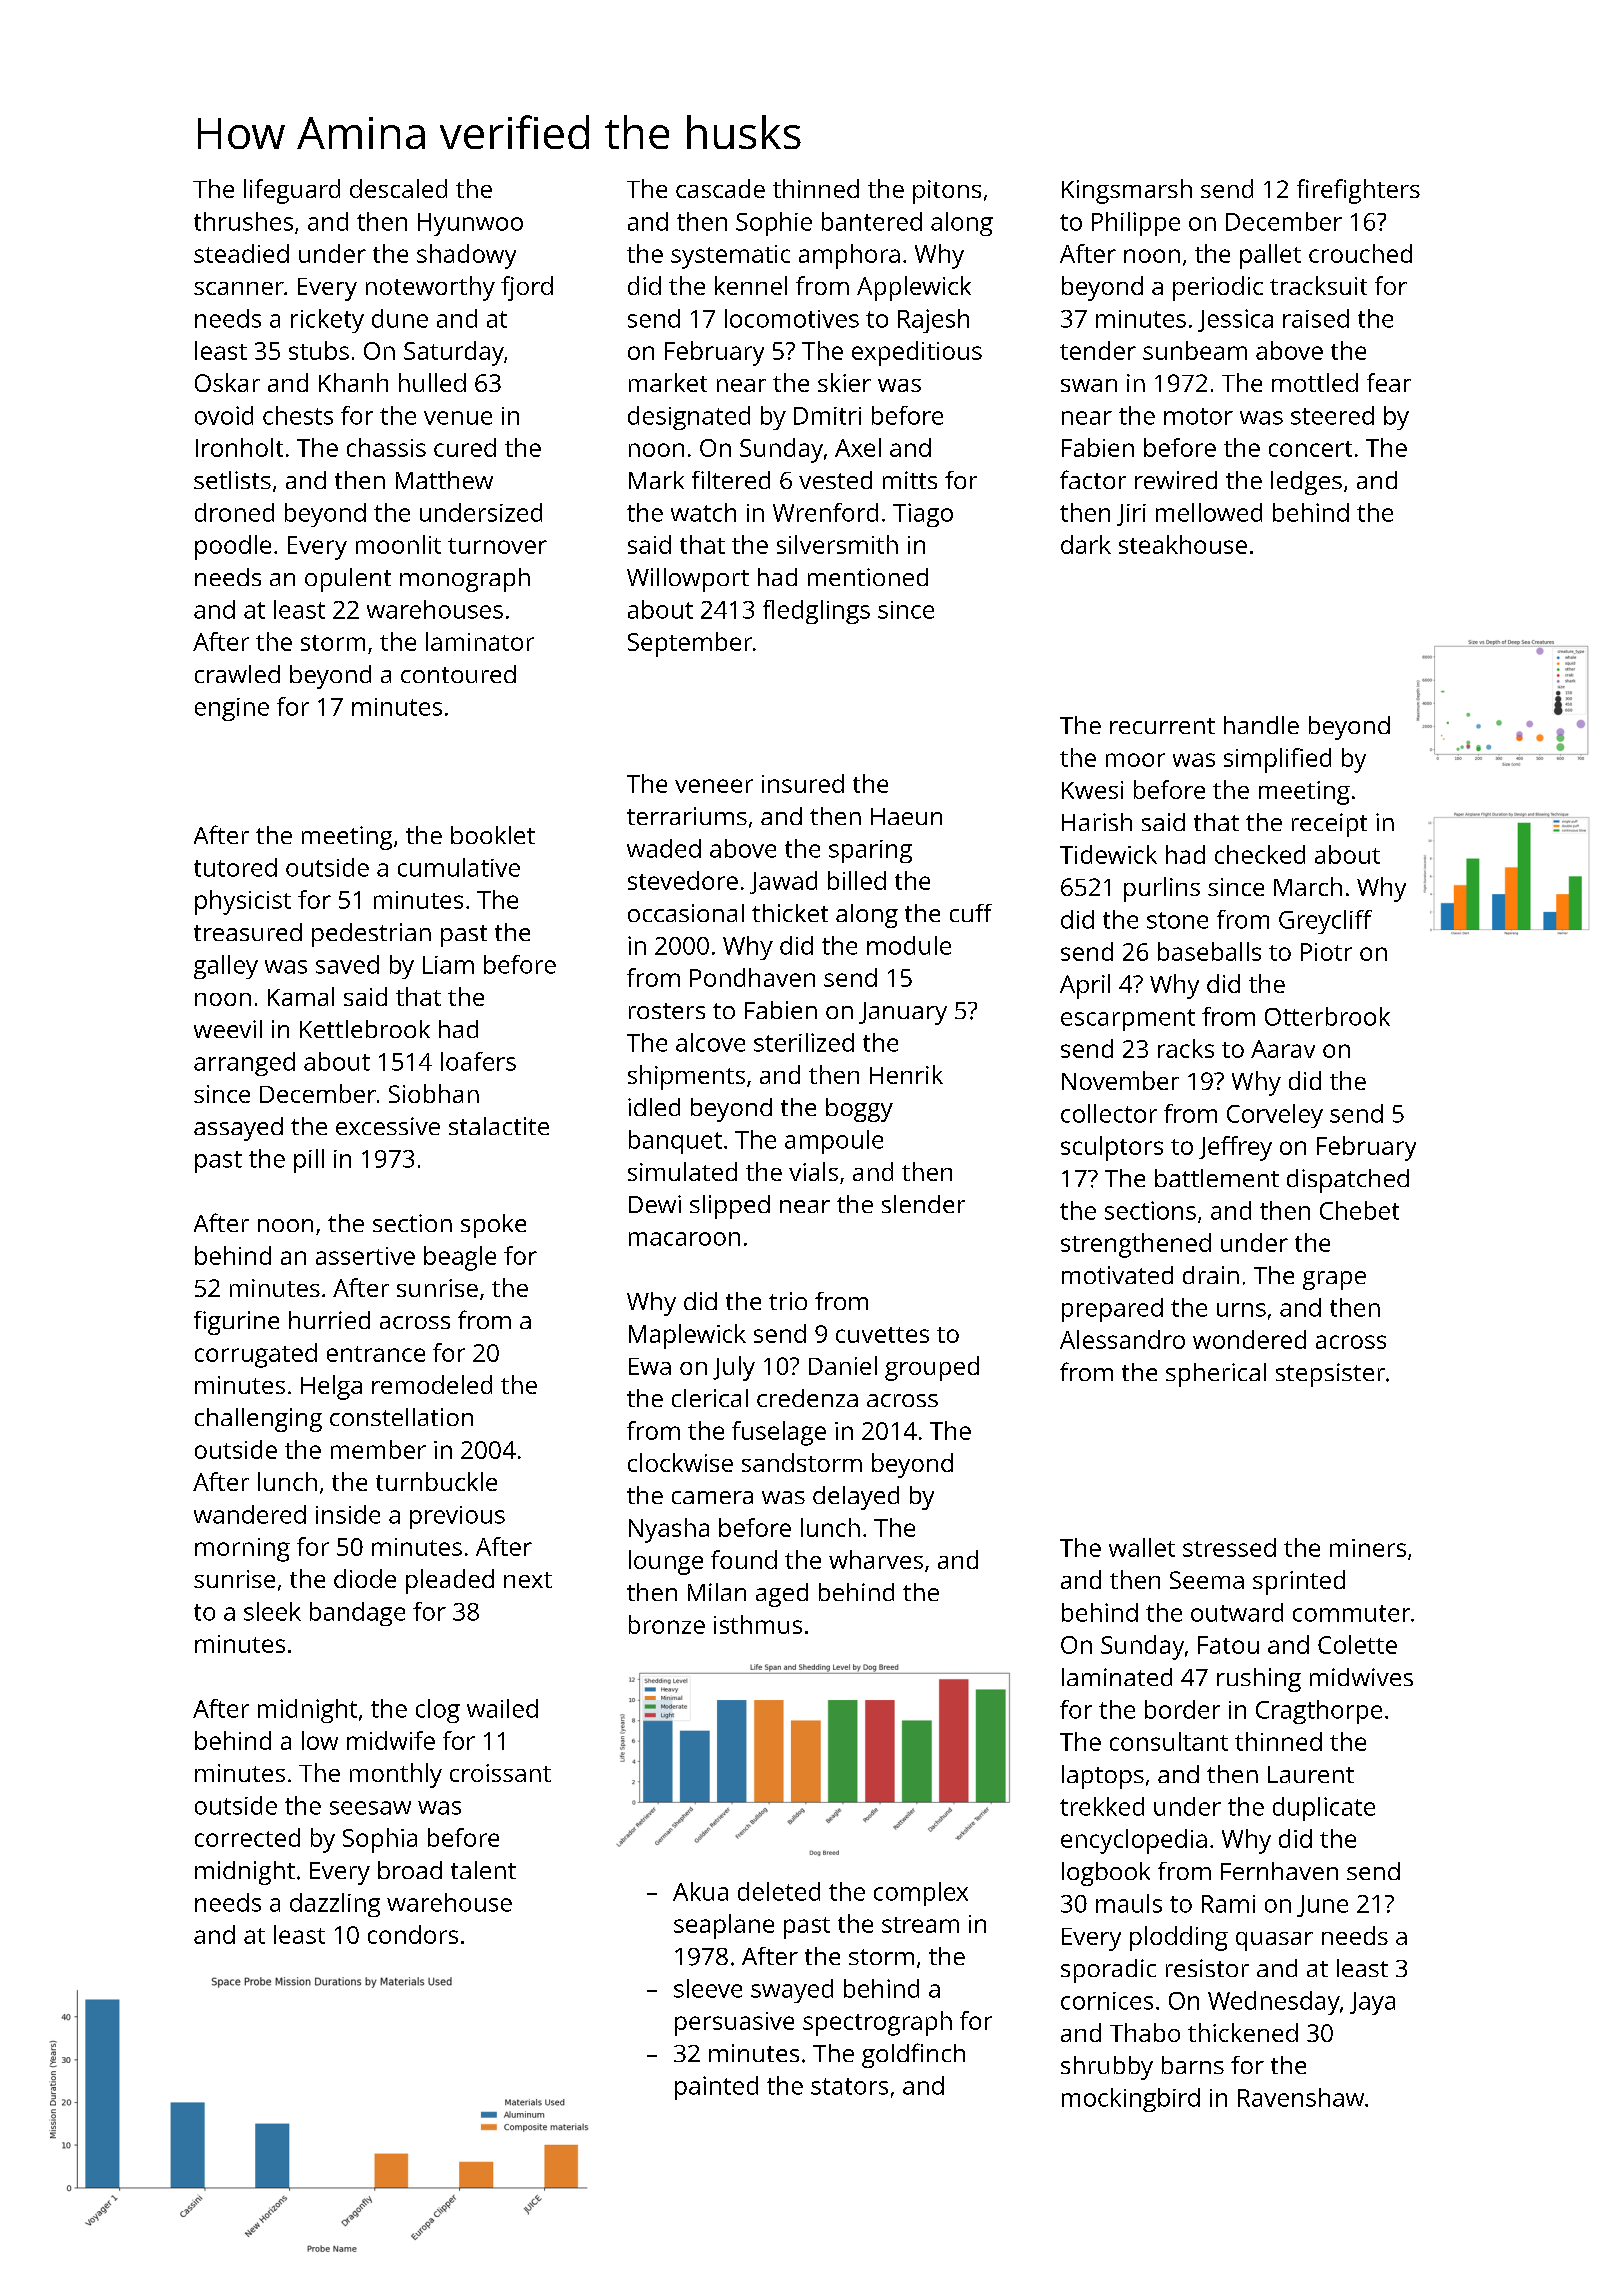 The image size is (1620, 2292). Describe the element at coordinates (444, 480) in the image. I see `Matthew` at that location.
